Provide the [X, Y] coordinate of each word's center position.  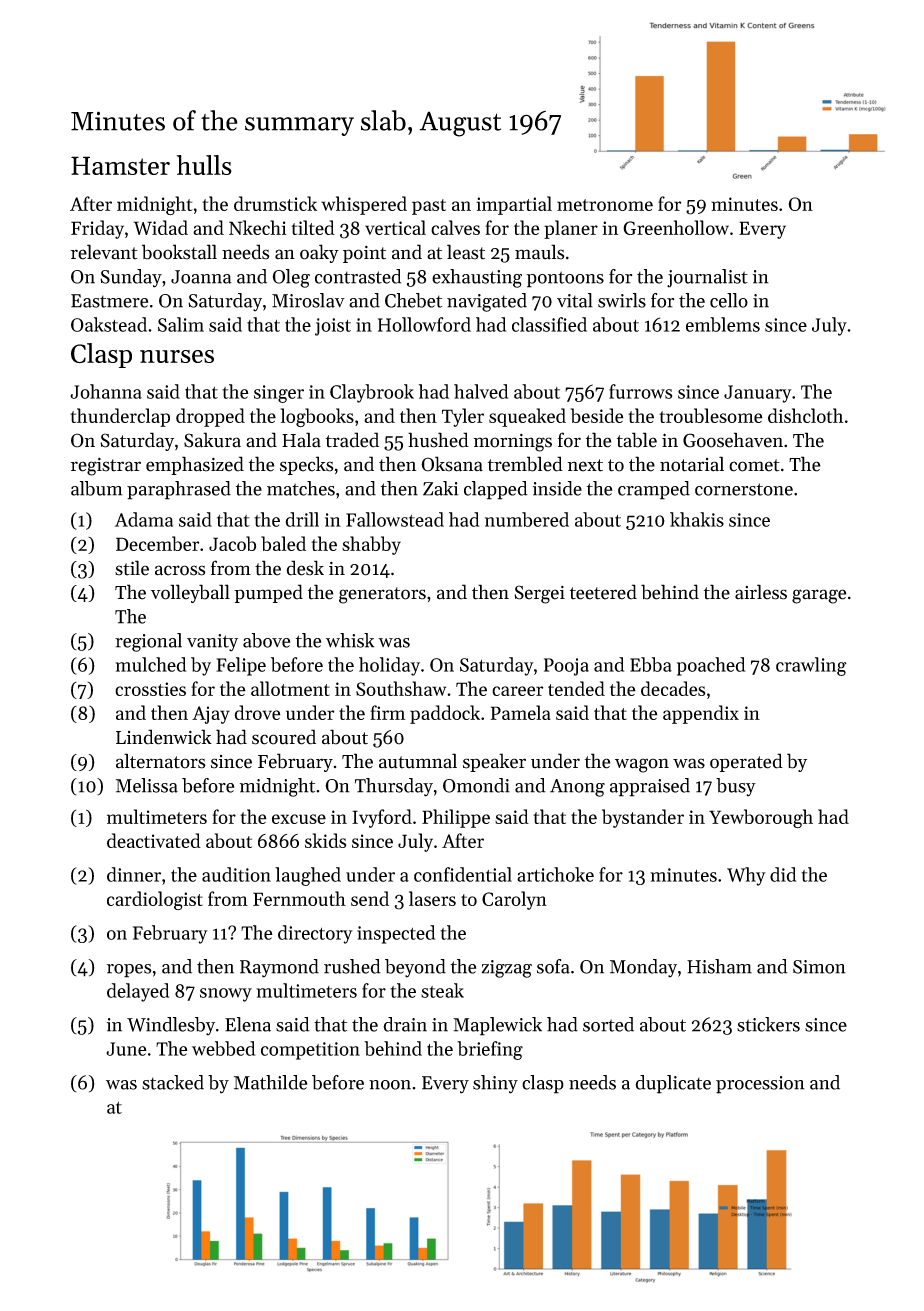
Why [746, 876]
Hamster [120, 165]
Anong [577, 788]
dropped [210, 417]
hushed [438, 440]
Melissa [147, 785]
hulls [204, 165]
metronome [605, 205]
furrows [640, 391]
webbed [223, 1048]
